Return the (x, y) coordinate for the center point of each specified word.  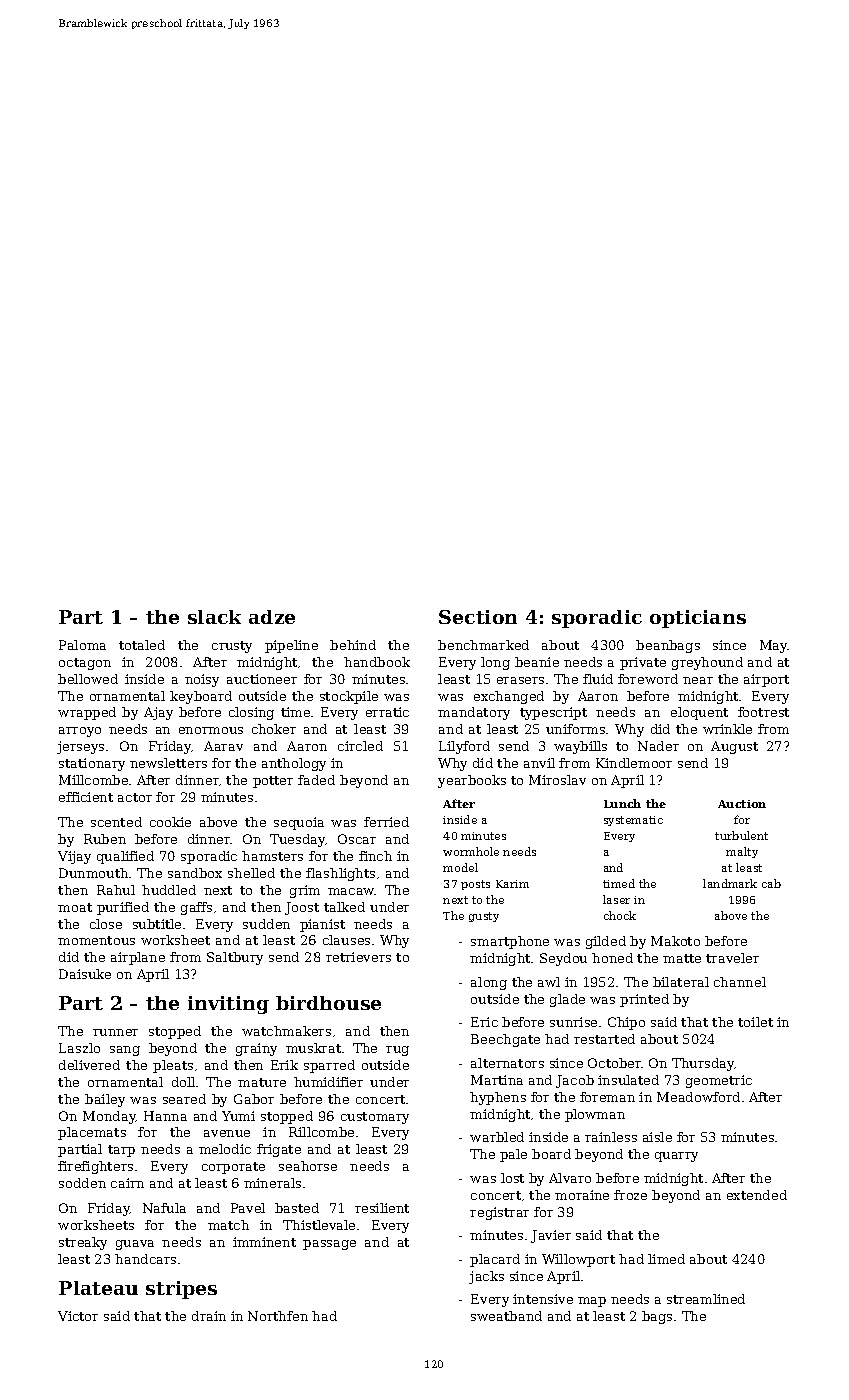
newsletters (168, 763)
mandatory (474, 713)
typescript (553, 713)
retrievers (358, 957)
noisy (202, 680)
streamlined (706, 1299)
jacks (486, 1277)
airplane (138, 958)
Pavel (248, 1208)
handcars (145, 1259)
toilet (755, 1022)
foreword (648, 679)
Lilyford (464, 747)
